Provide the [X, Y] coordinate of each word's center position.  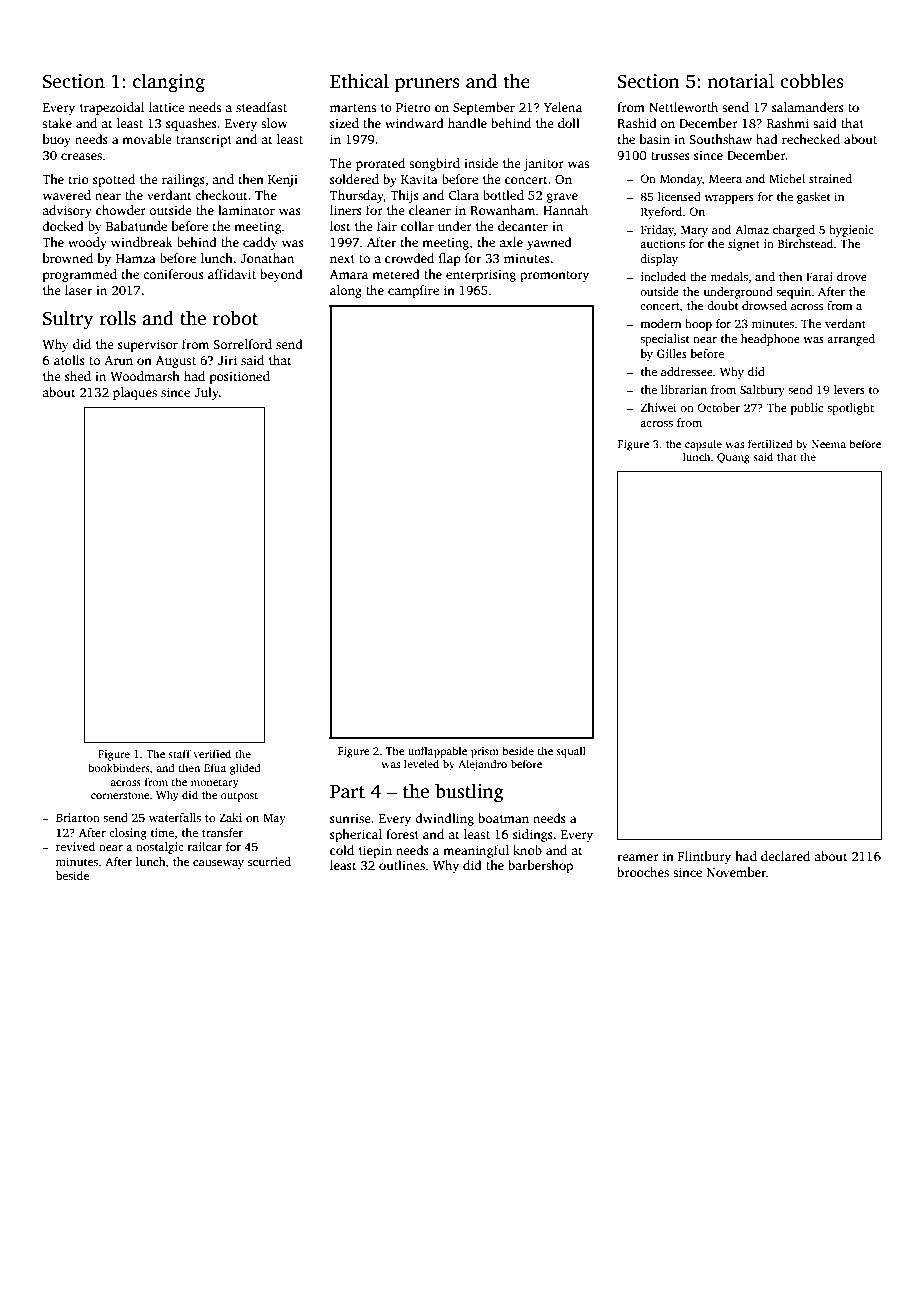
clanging [169, 83]
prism [485, 752]
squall [571, 752]
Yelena [563, 107]
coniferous [173, 274]
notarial [740, 81]
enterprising [481, 275]
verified [212, 753]
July [206, 393]
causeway [218, 864]
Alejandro [482, 765]
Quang [733, 458]
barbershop [540, 866]
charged [794, 231]
